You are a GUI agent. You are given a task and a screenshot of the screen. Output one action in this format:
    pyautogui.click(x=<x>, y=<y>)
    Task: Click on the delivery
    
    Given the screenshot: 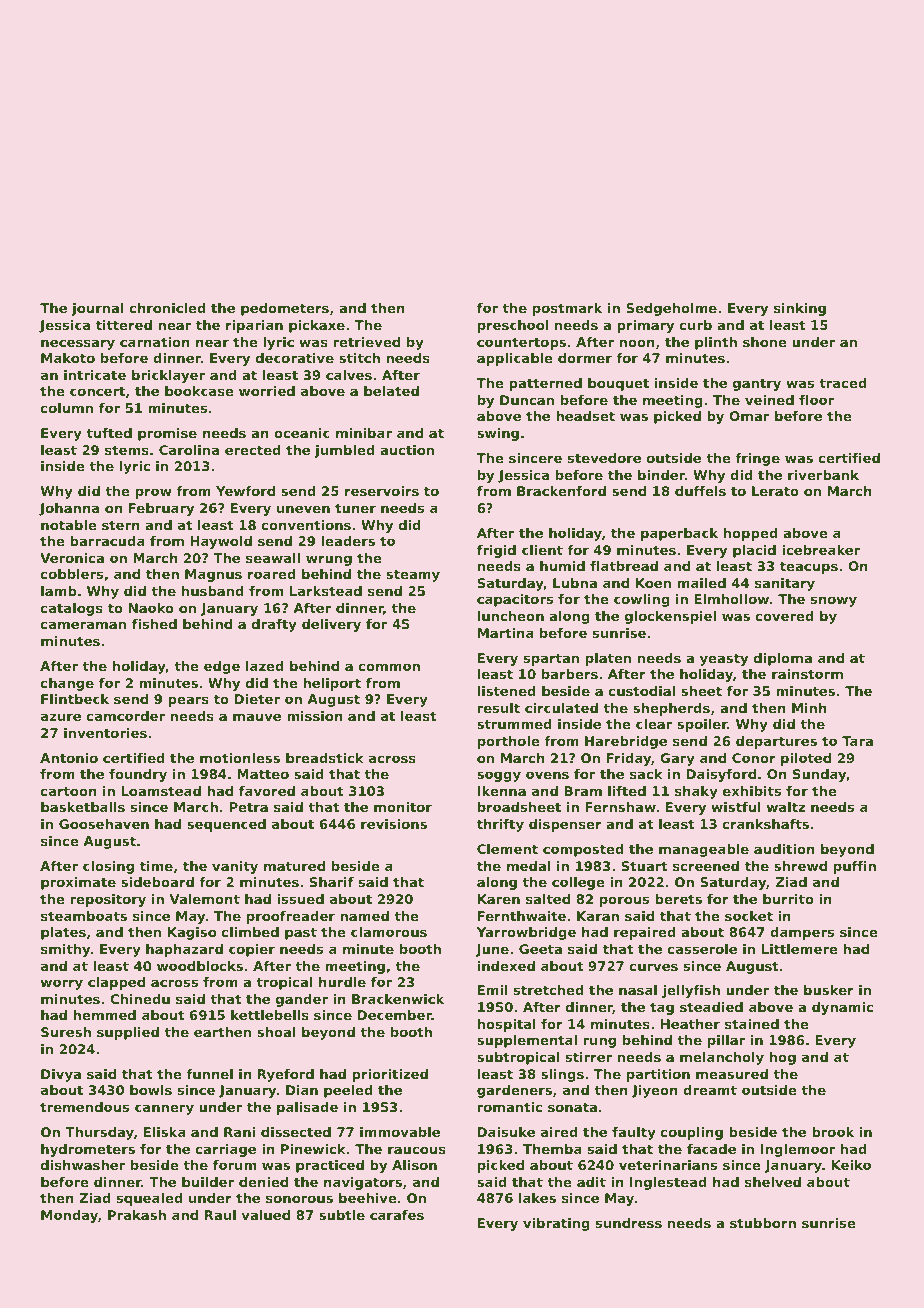 What is the action you would take?
    pyautogui.click(x=331, y=625)
